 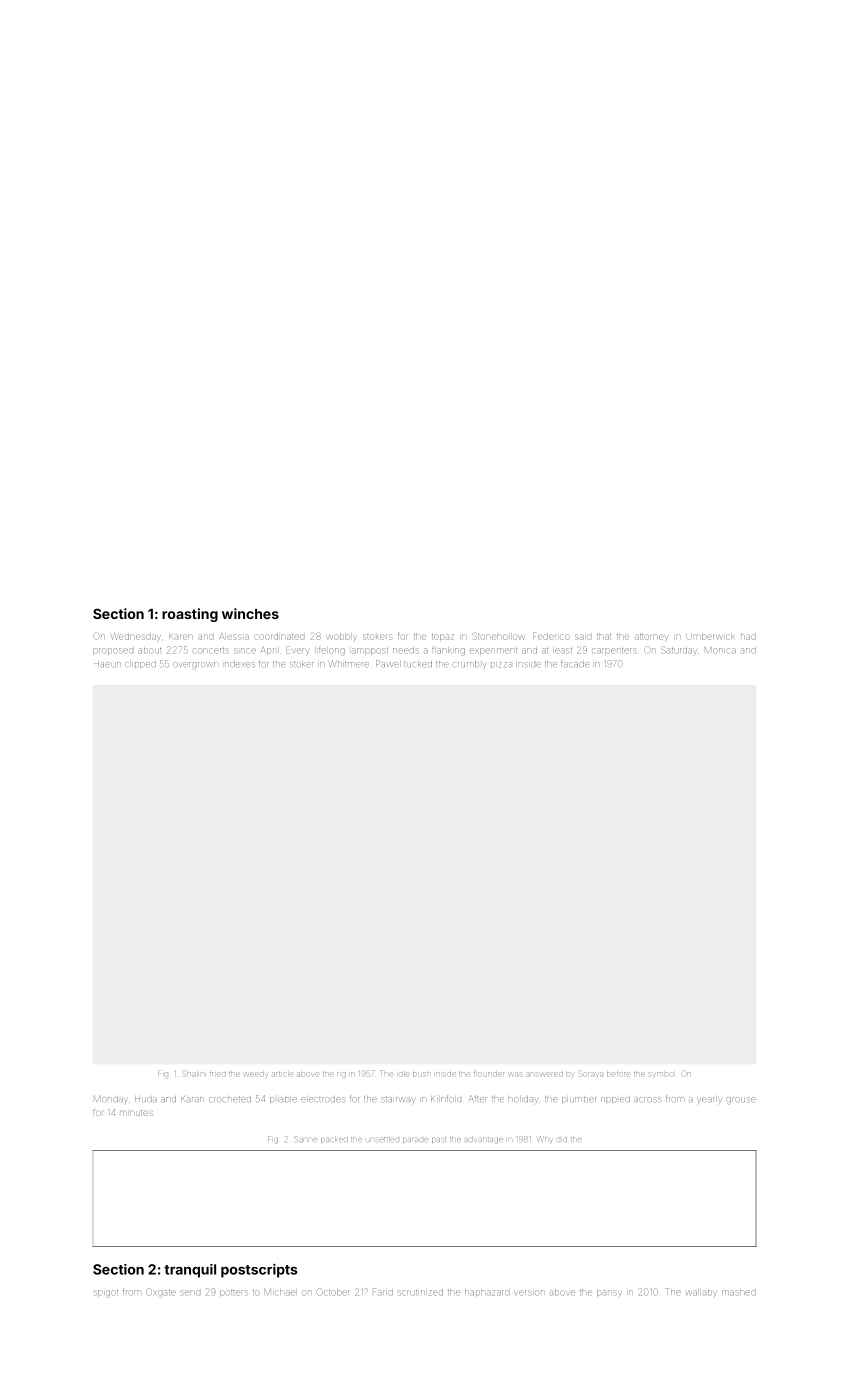 I want to click on Monica, so click(x=720, y=650).
